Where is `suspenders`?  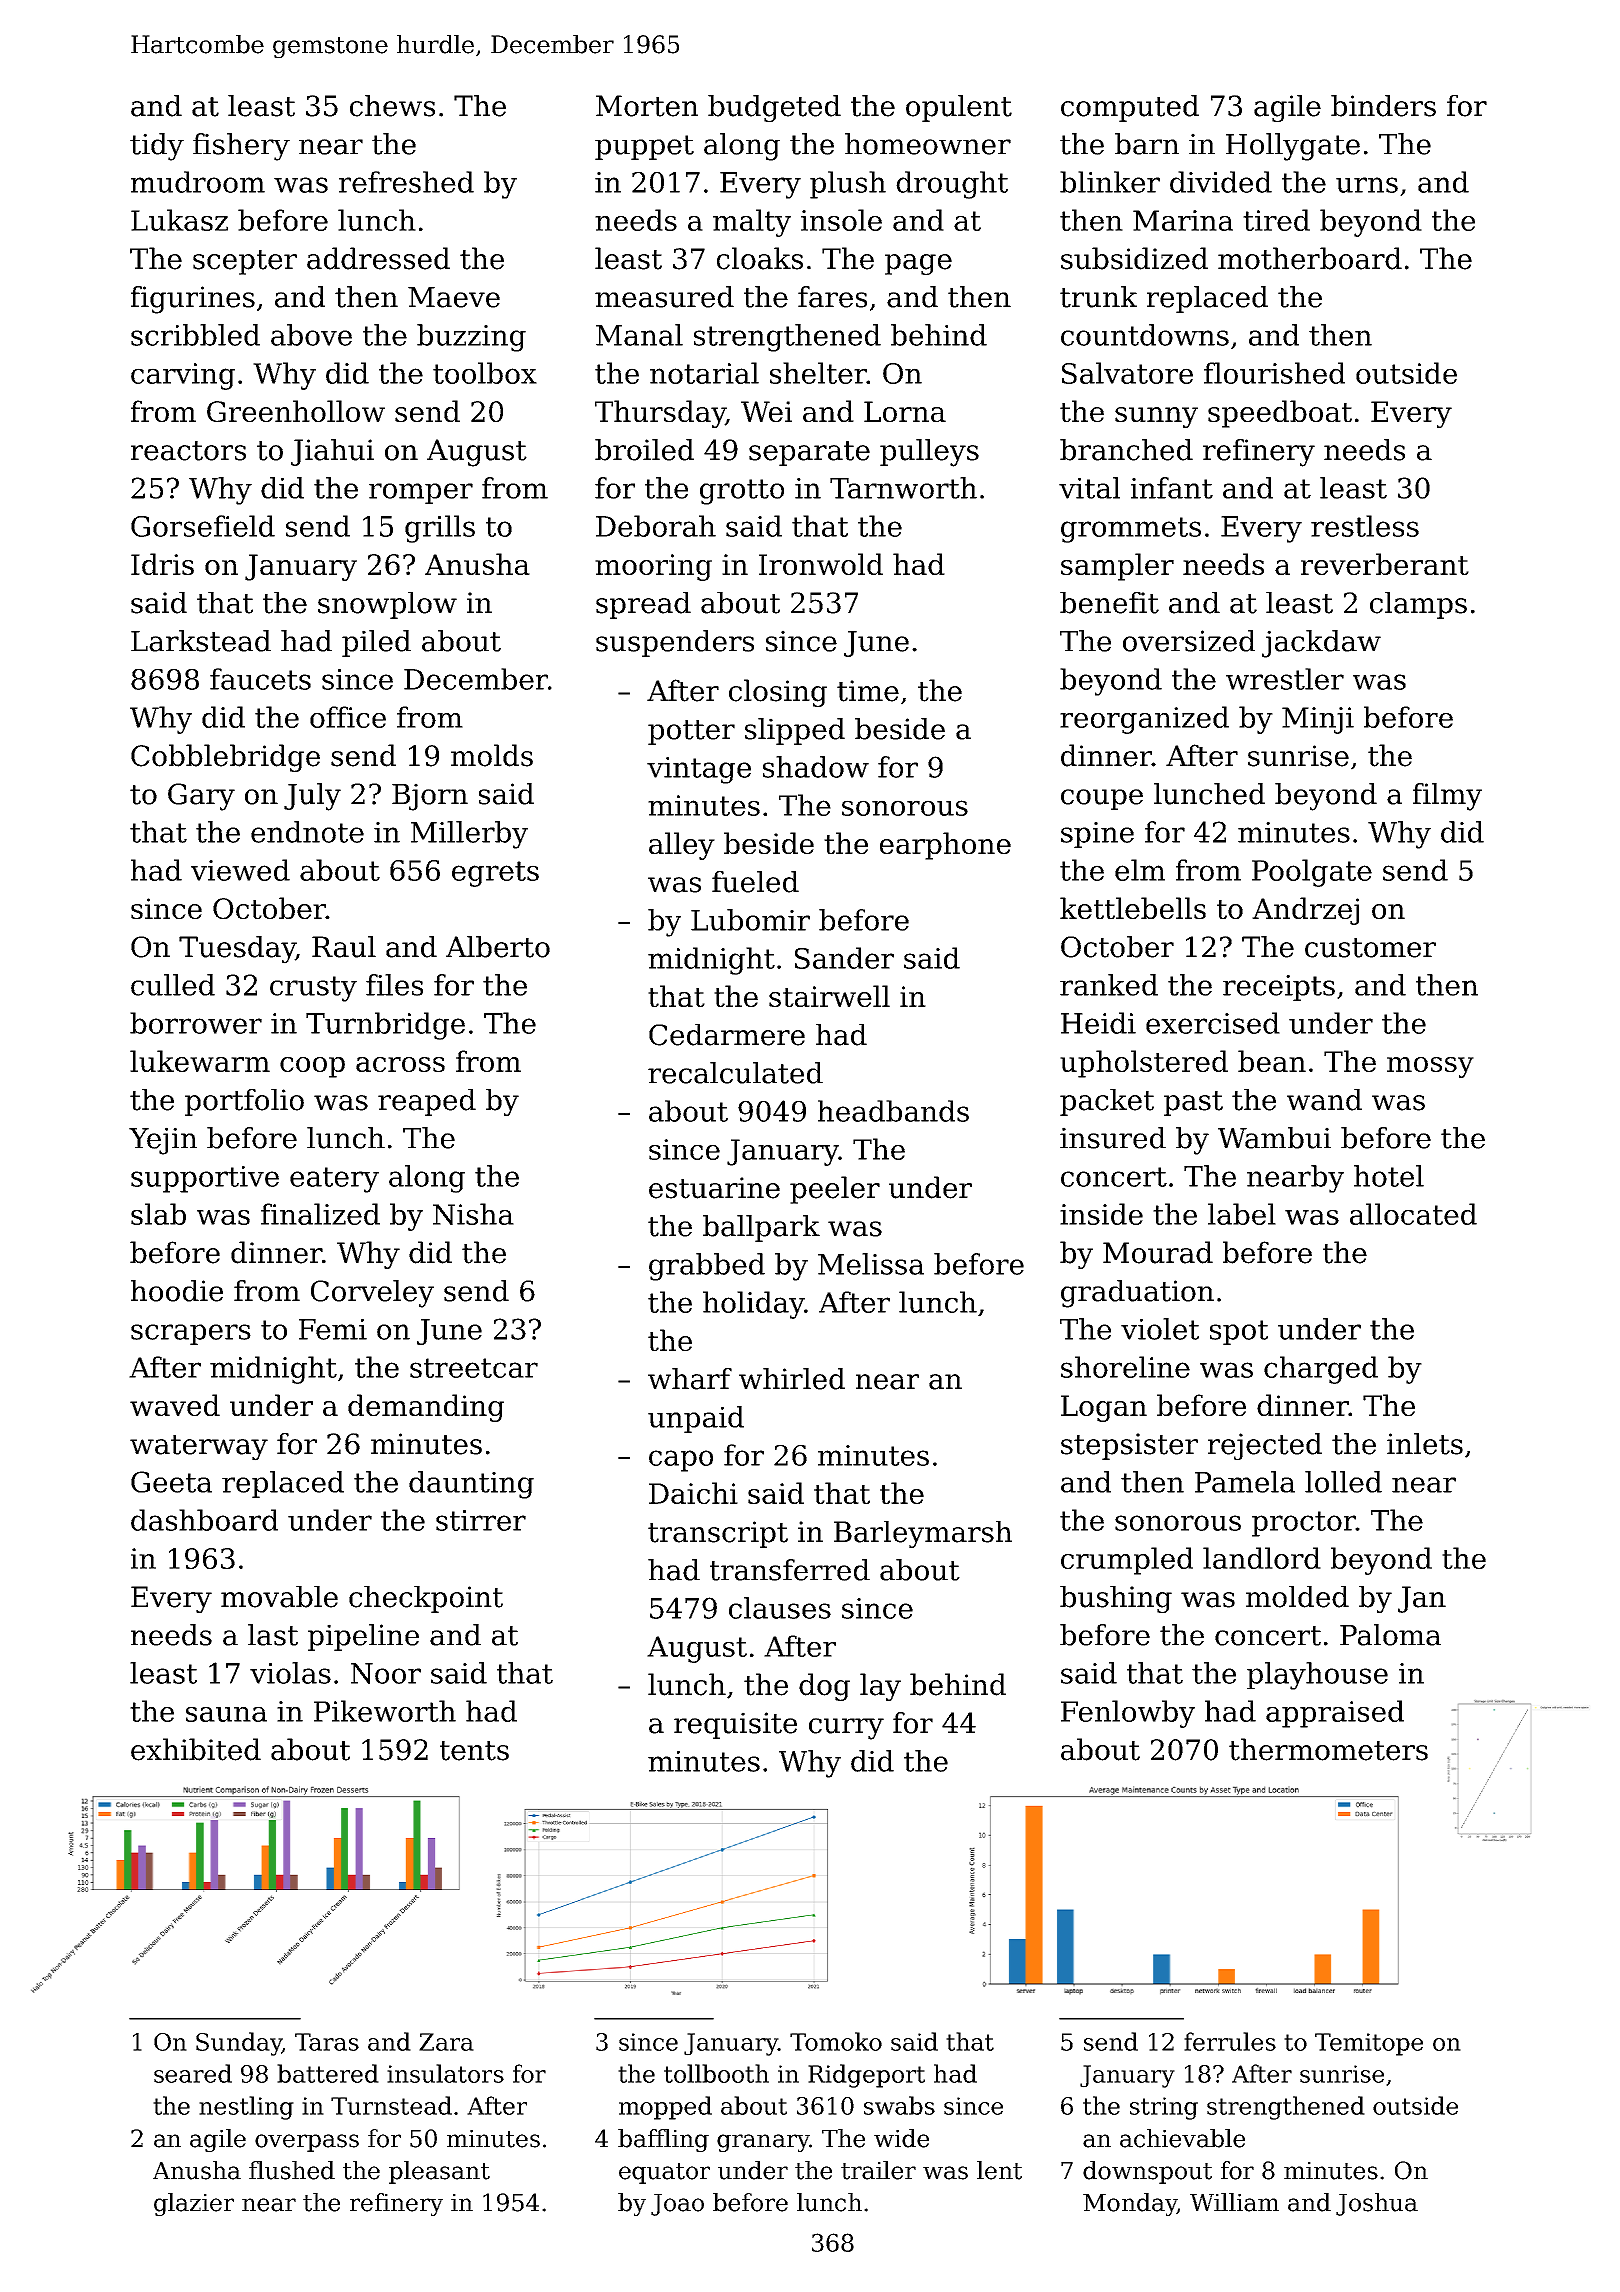
suspenders is located at coordinates (675, 643).
